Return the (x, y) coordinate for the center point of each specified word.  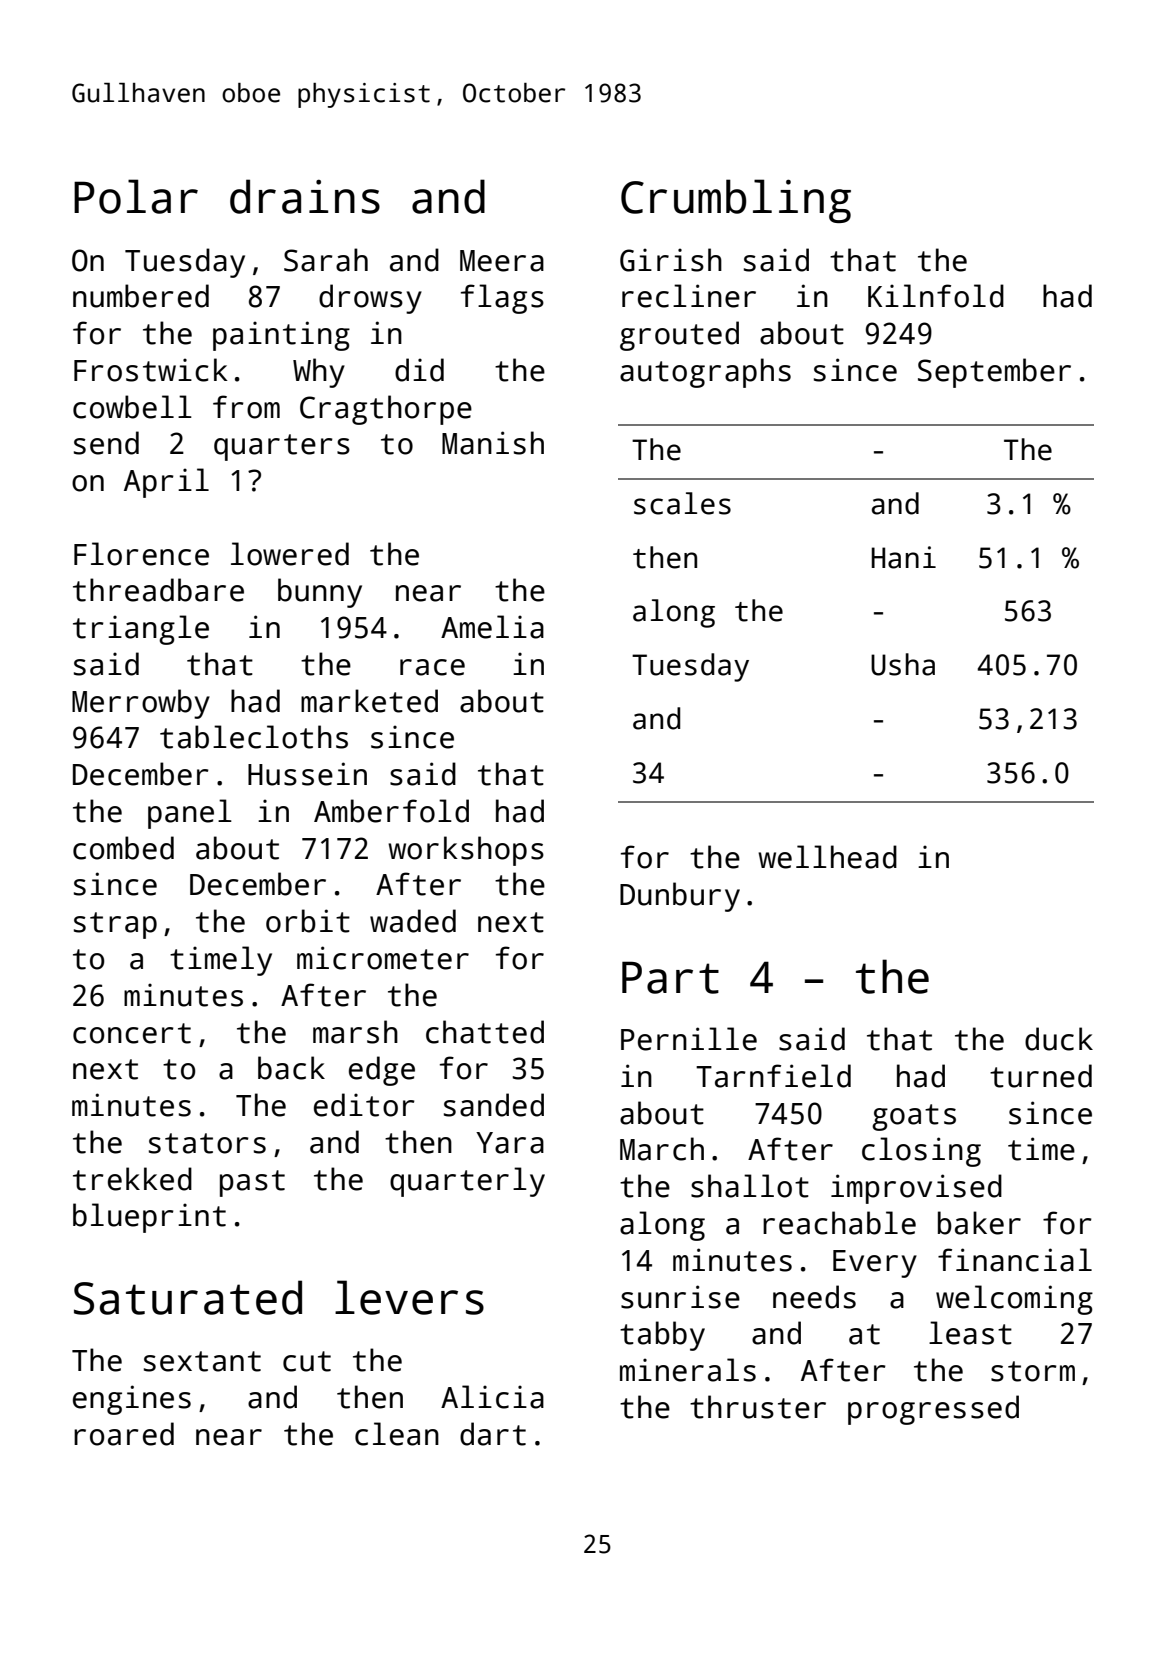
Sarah (326, 260)
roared (124, 1434)
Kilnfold (936, 296)
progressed (933, 1410)
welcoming (1014, 1300)
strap (115, 925)
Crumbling (736, 201)
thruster (758, 1407)
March (662, 1149)
